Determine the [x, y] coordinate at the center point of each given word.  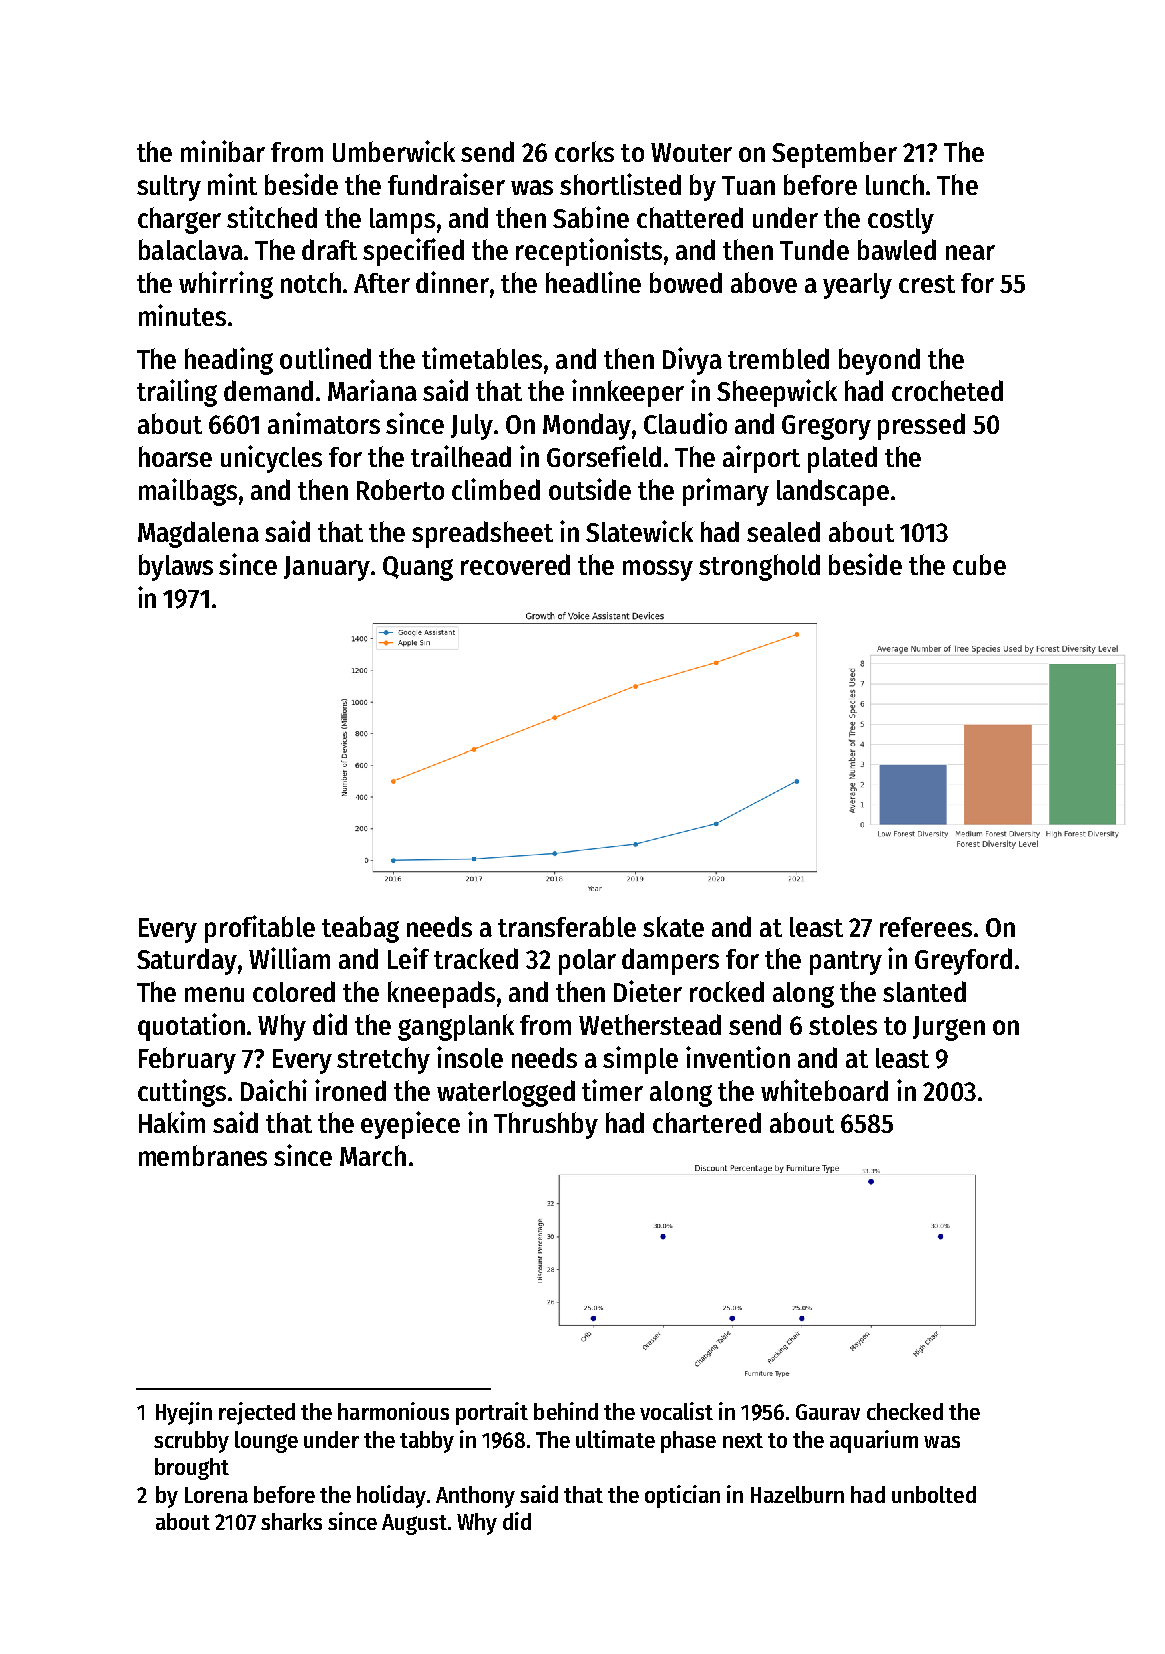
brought [192, 1469]
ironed [350, 1090]
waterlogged [506, 1093]
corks [584, 151]
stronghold [759, 567]
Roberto [400, 489]
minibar [223, 151]
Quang [418, 568]
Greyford [963, 961]
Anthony [475, 1497]
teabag [360, 929]
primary [726, 492]
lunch [895, 184]
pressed [921, 426]
